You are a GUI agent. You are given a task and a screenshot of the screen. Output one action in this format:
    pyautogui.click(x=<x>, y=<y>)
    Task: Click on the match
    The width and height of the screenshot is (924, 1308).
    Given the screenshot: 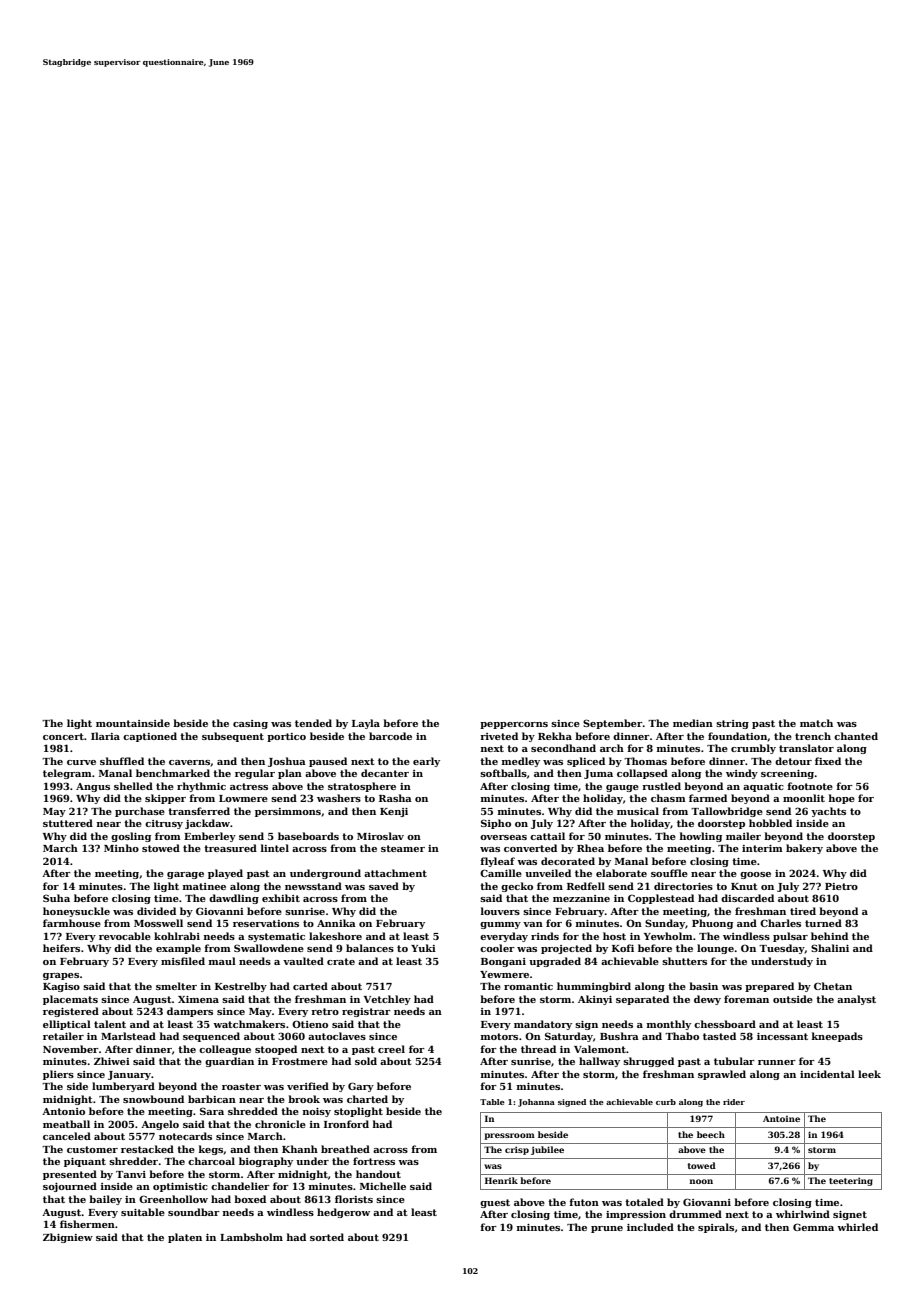 What is the action you would take?
    pyautogui.click(x=816, y=723)
